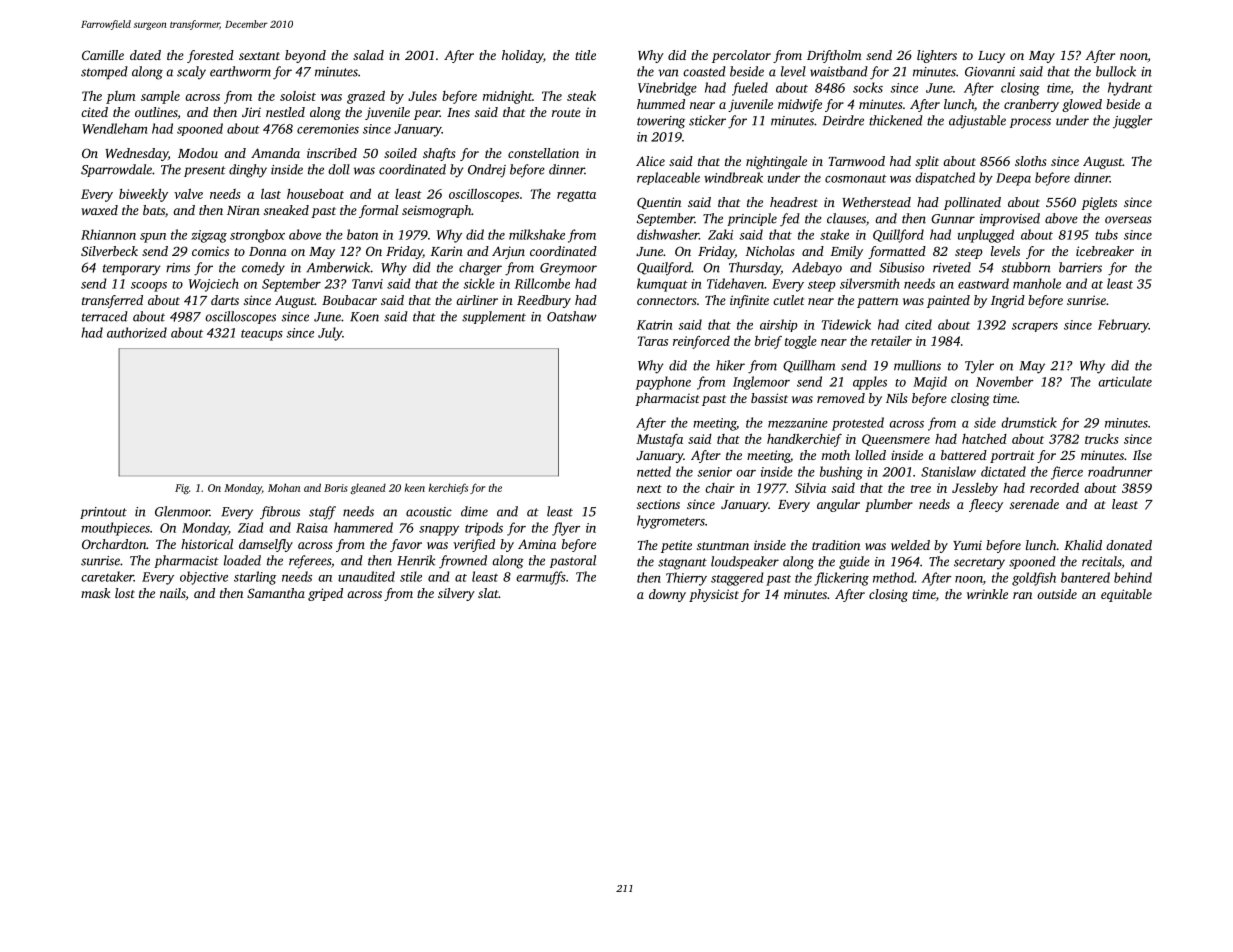 This page has width=1233, height=952. What do you see at coordinates (276, 593) in the page?
I see `Samantha` at bounding box center [276, 593].
